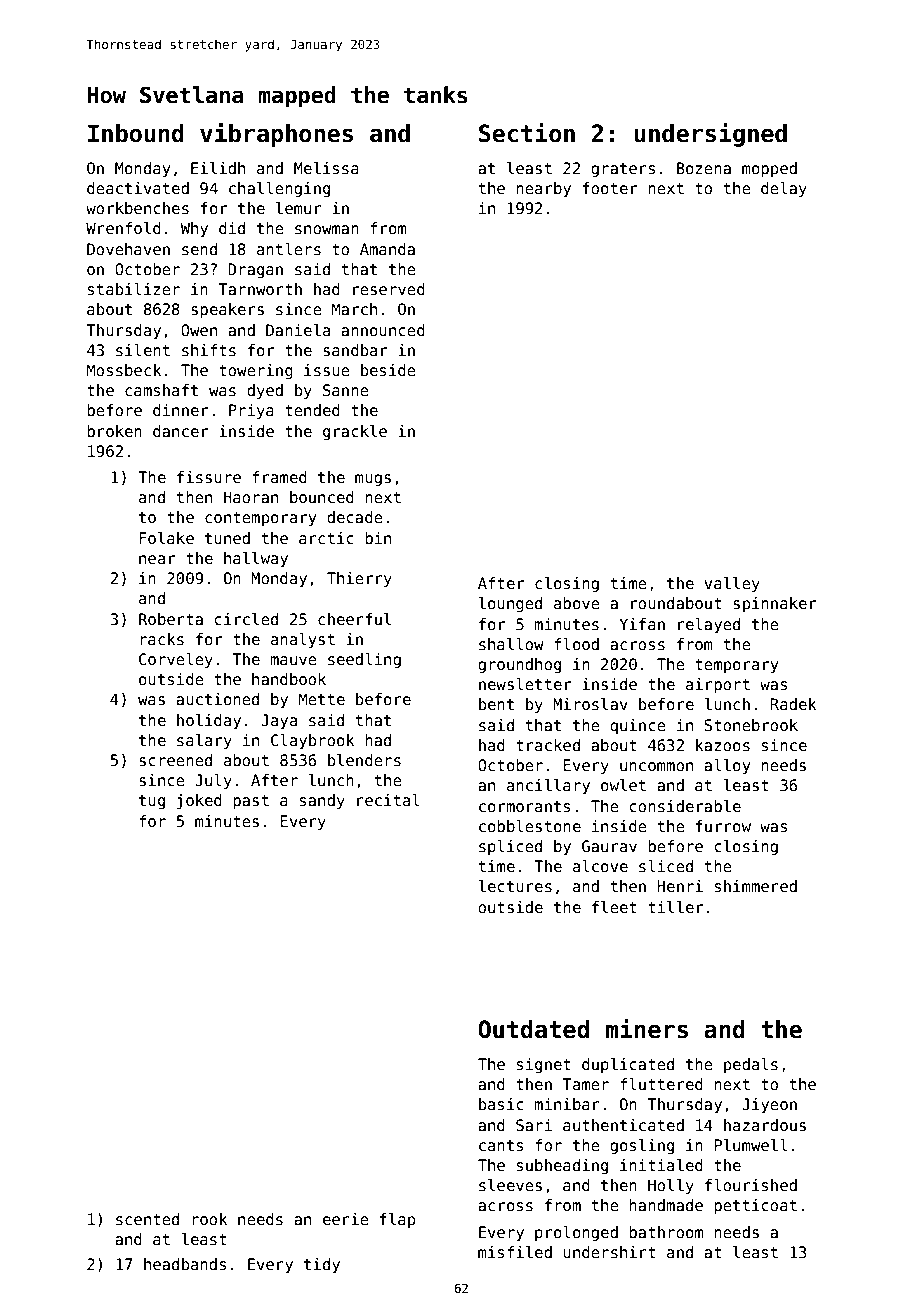 This document has width=908, height=1316. What do you see at coordinates (162, 639) in the document?
I see `racks` at bounding box center [162, 639].
